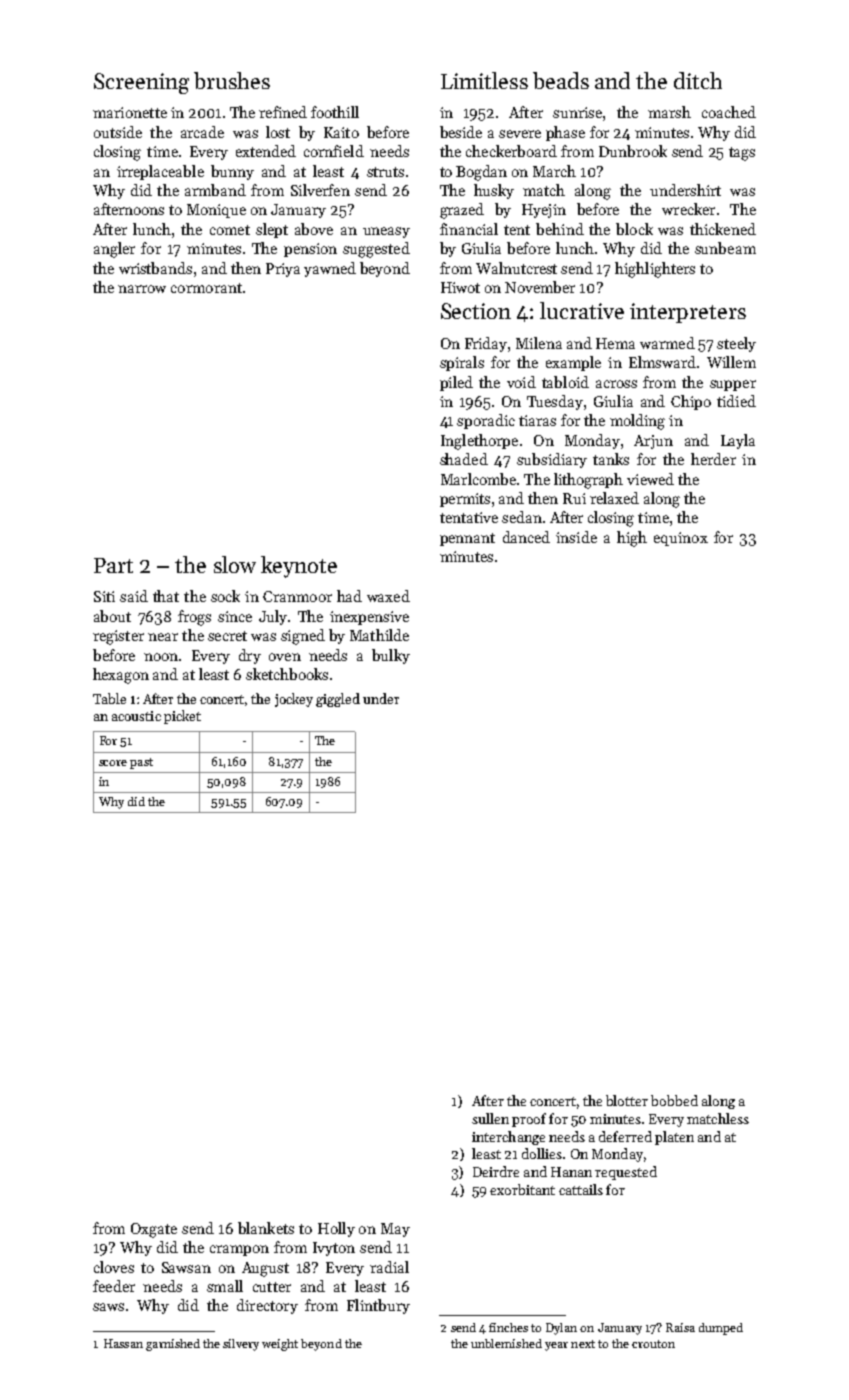 Image resolution: width=849 pixels, height=1400 pixels. Describe the element at coordinates (688, 313) in the page. I see `interpreters` at that location.
